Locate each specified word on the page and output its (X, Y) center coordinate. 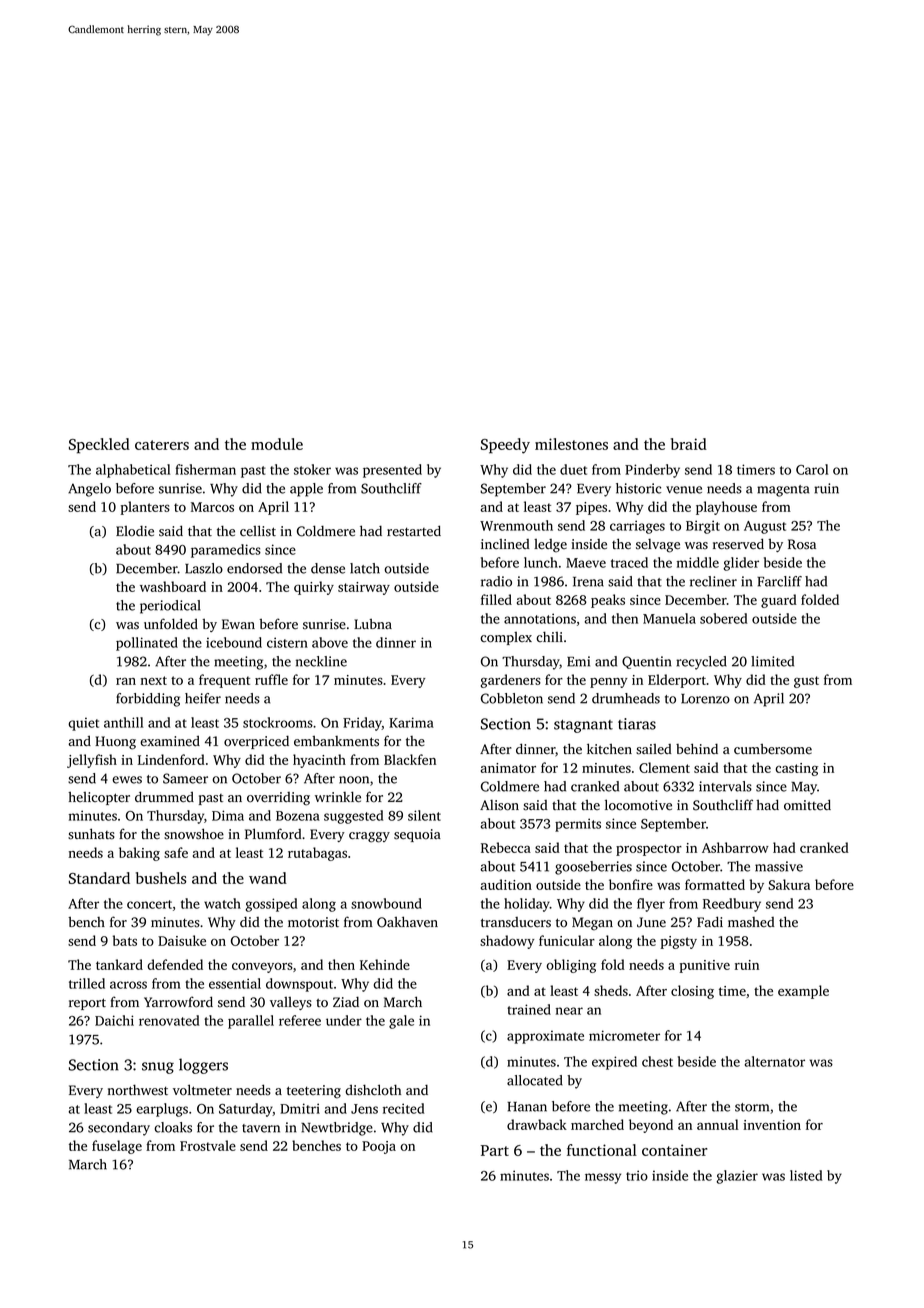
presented (392, 471)
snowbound (386, 903)
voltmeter (202, 1090)
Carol (812, 469)
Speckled (99, 446)
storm (752, 1107)
